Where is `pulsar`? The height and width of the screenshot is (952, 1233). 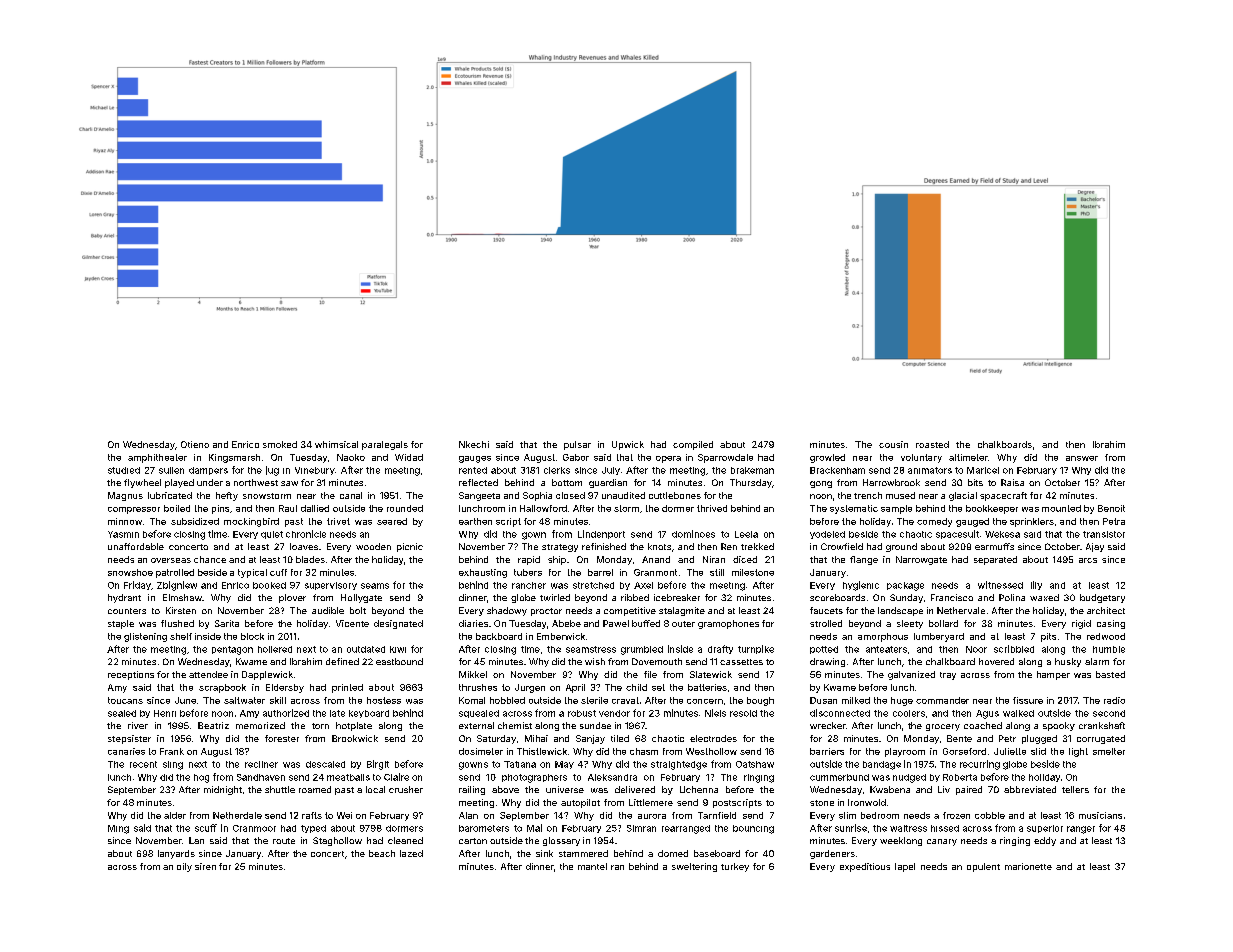 pulsar is located at coordinates (577, 445).
